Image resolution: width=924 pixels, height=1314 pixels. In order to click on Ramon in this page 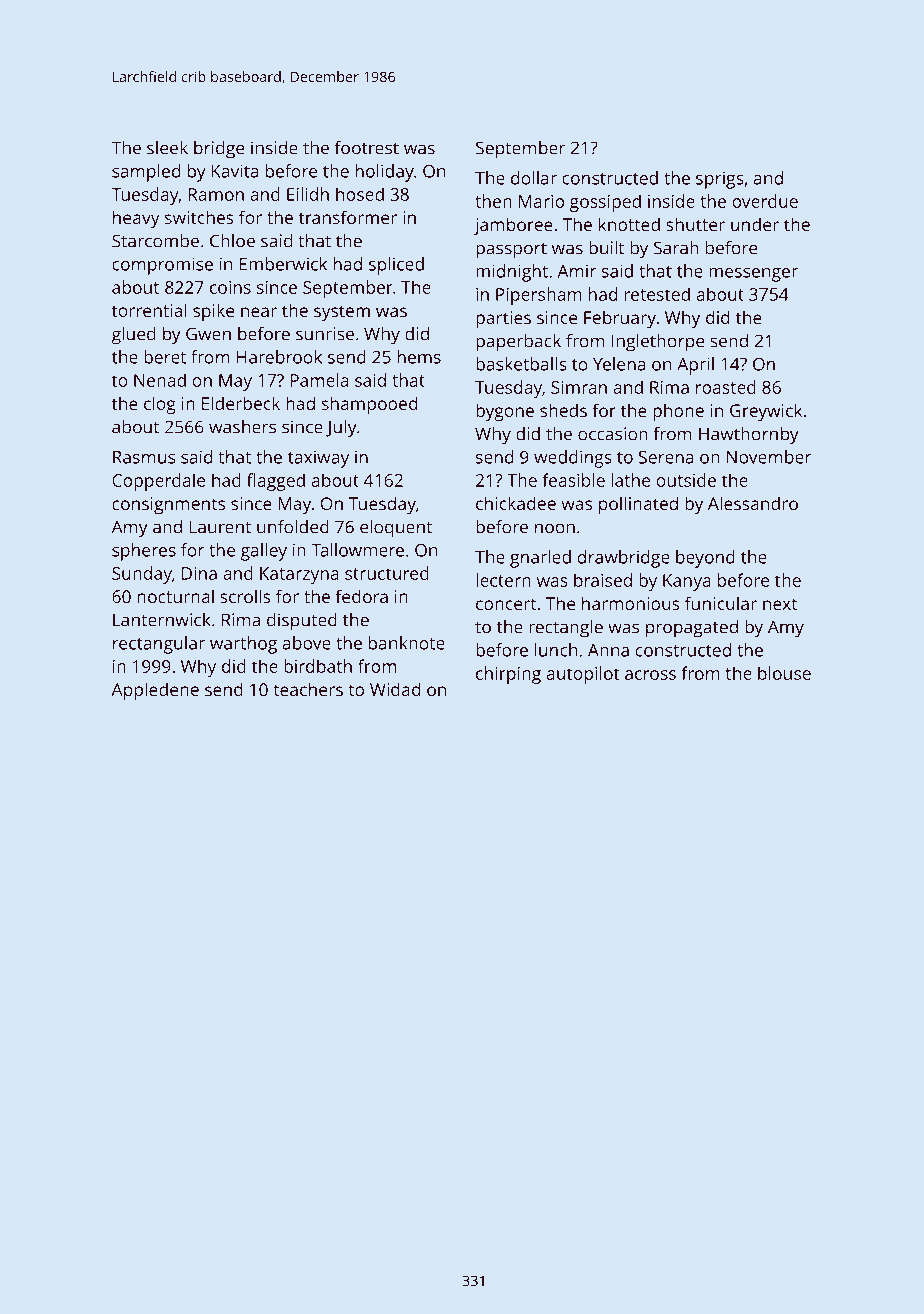, I will do `click(216, 194)`.
